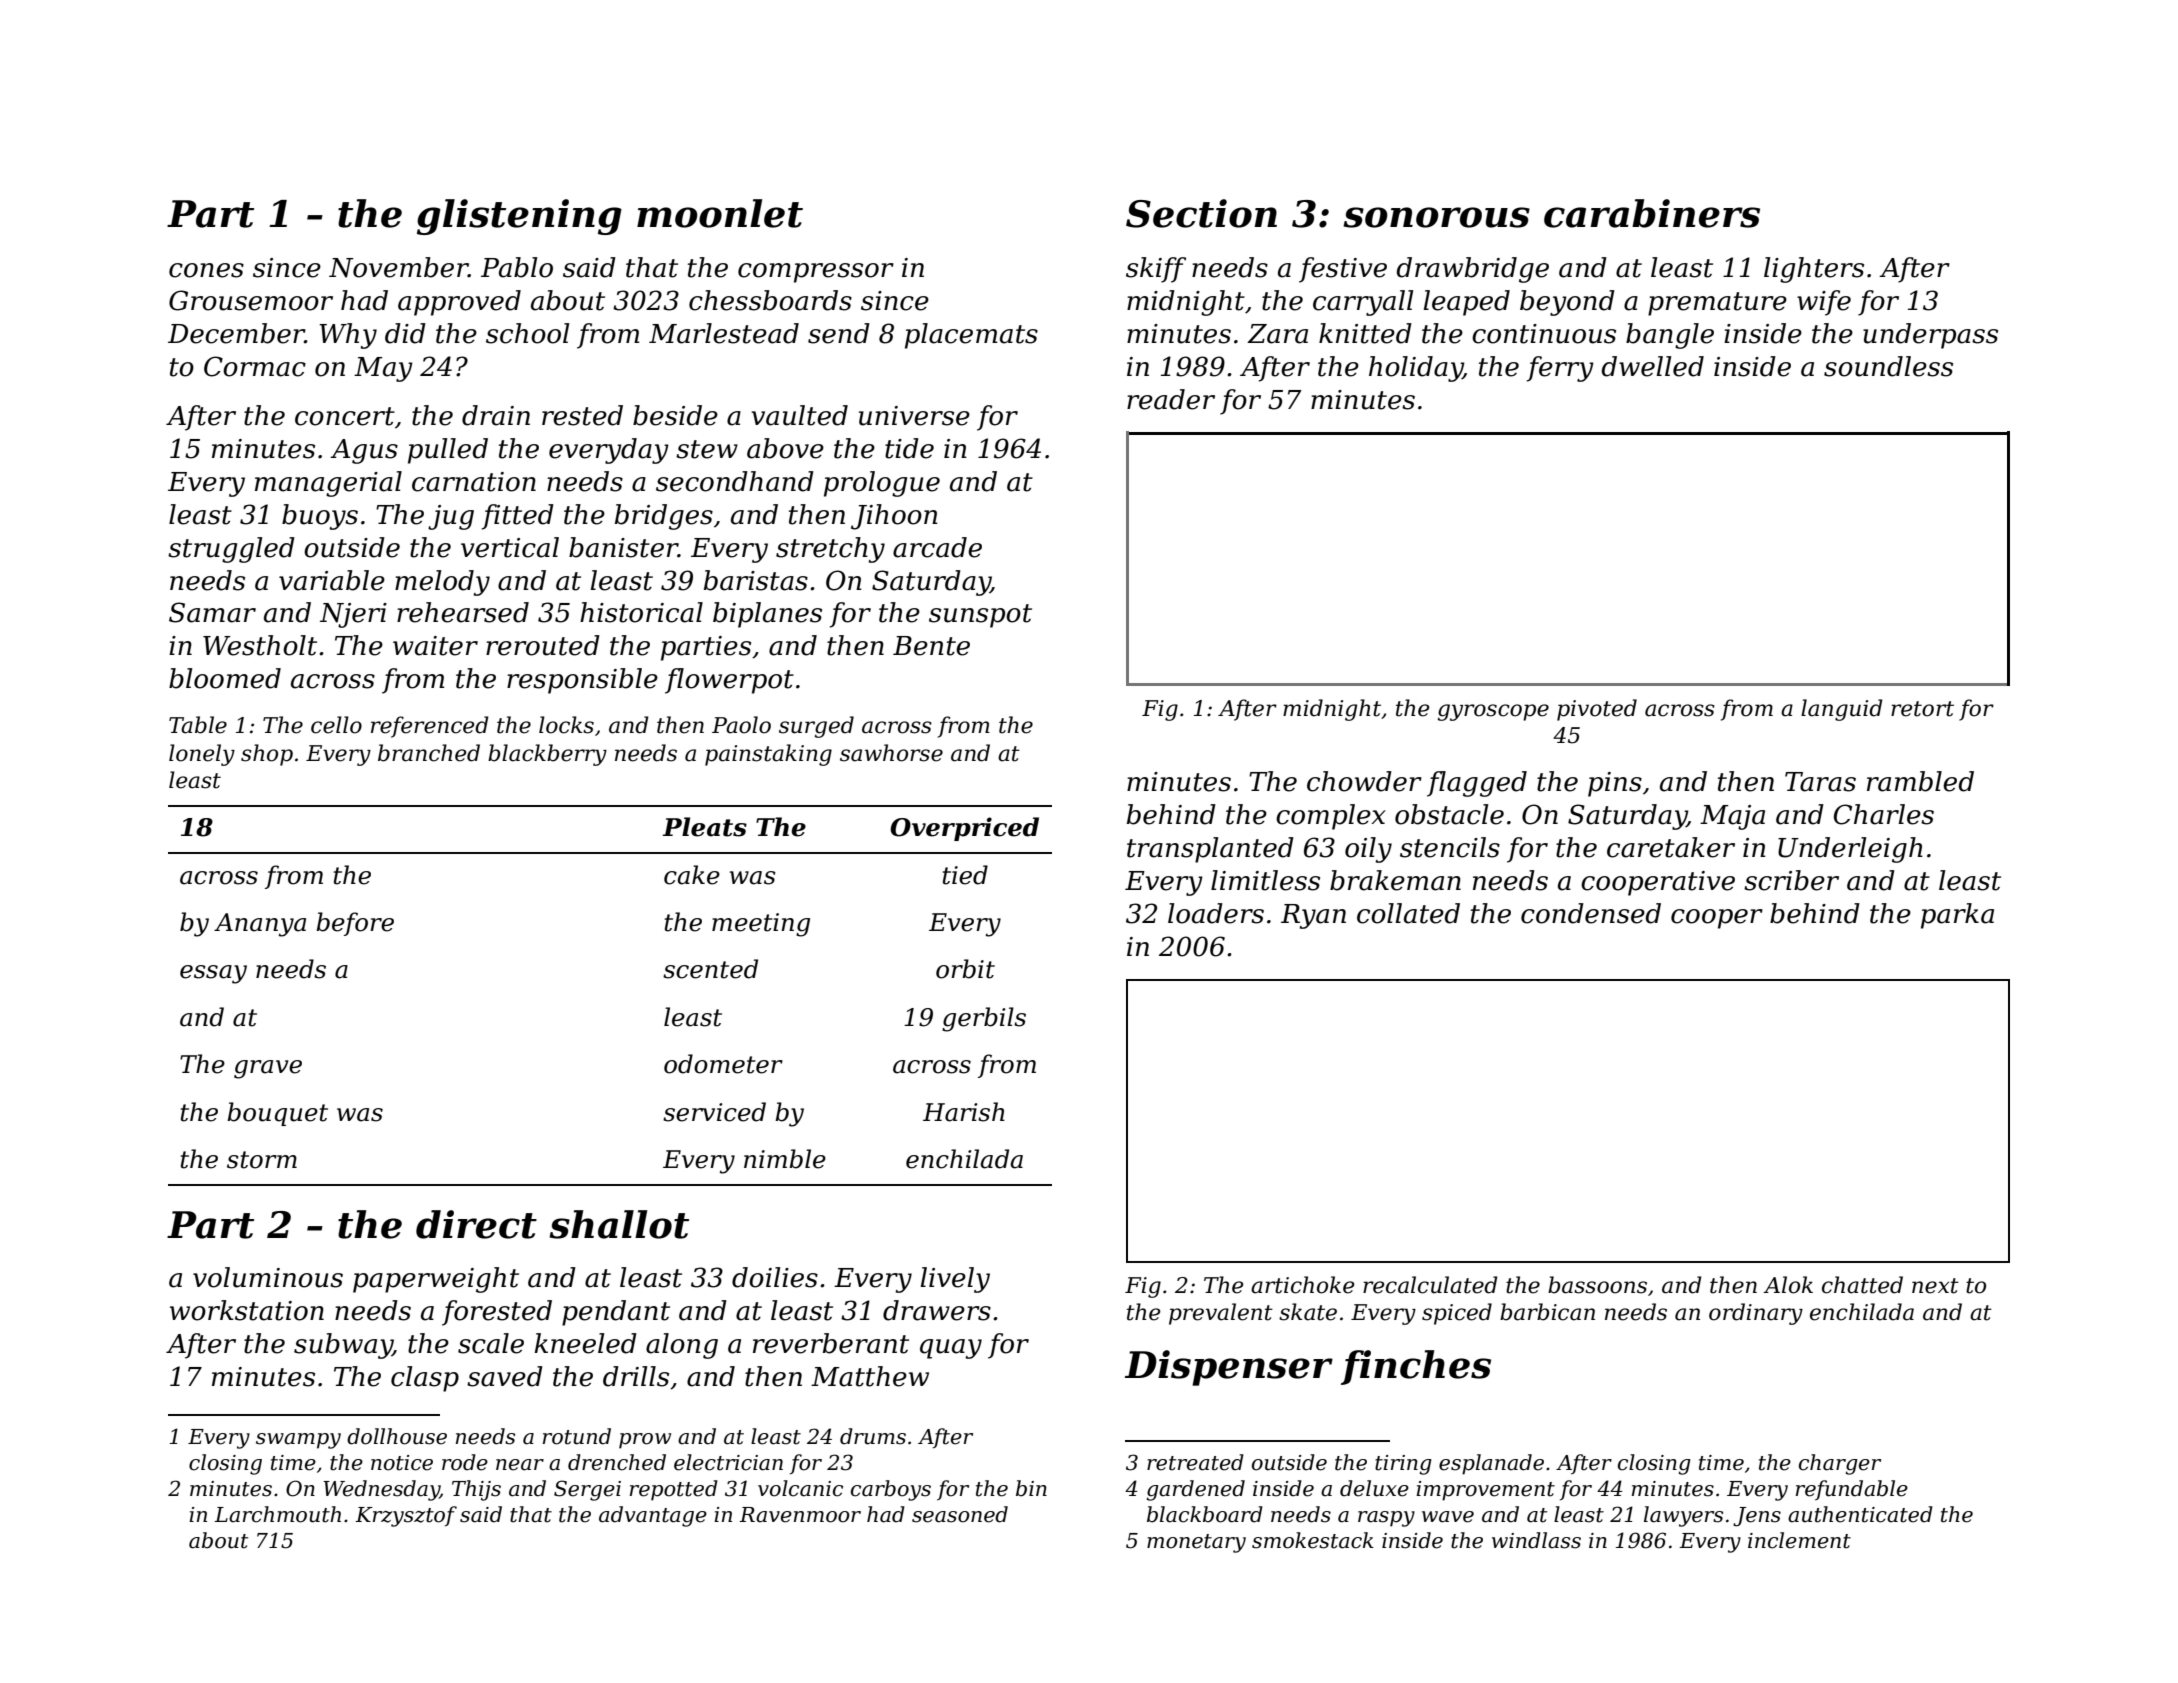 The image size is (2178, 1683). I want to click on Larchmouth, so click(277, 1514).
